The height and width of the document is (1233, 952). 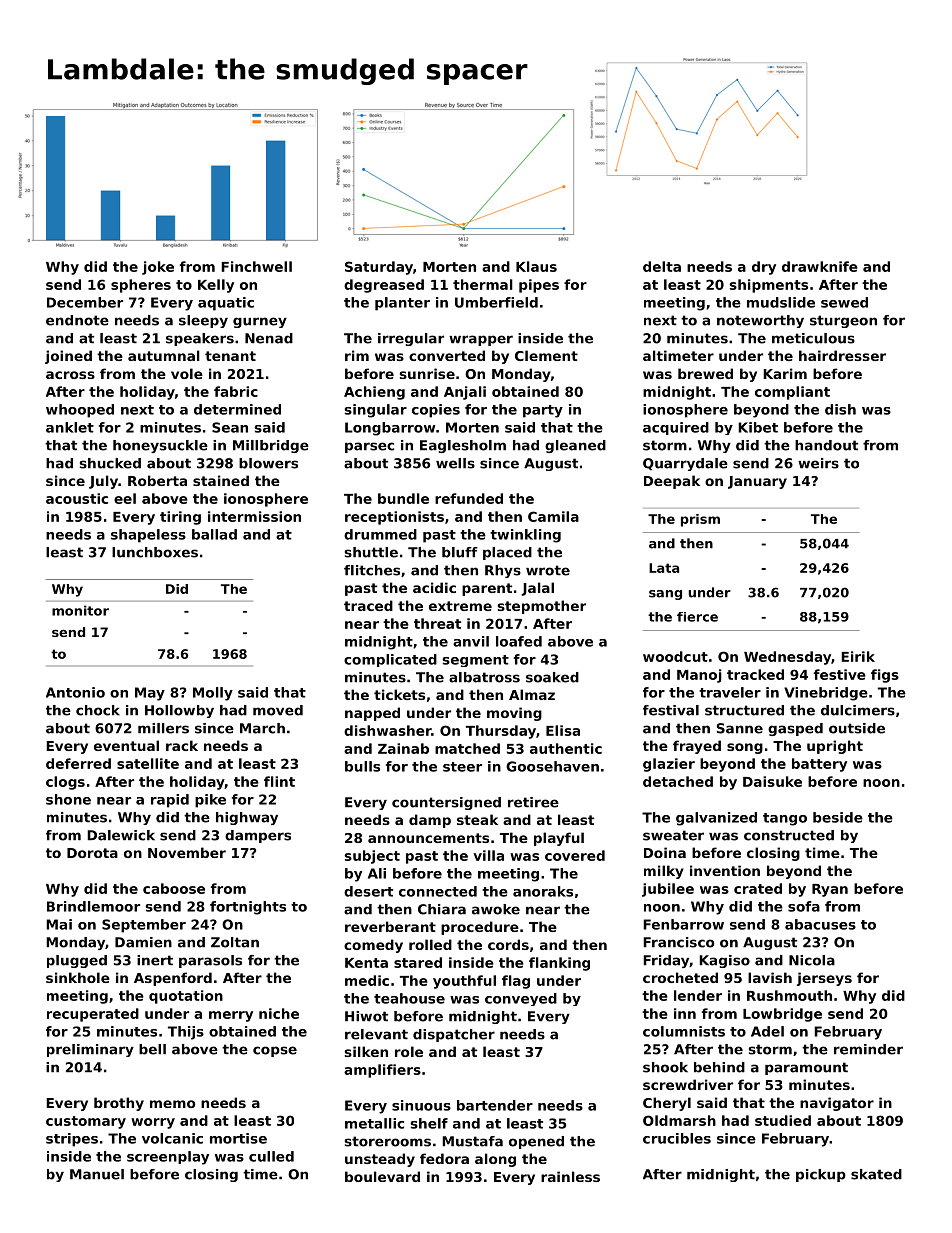 What do you see at coordinates (536, 266) in the document?
I see `Klaus` at bounding box center [536, 266].
